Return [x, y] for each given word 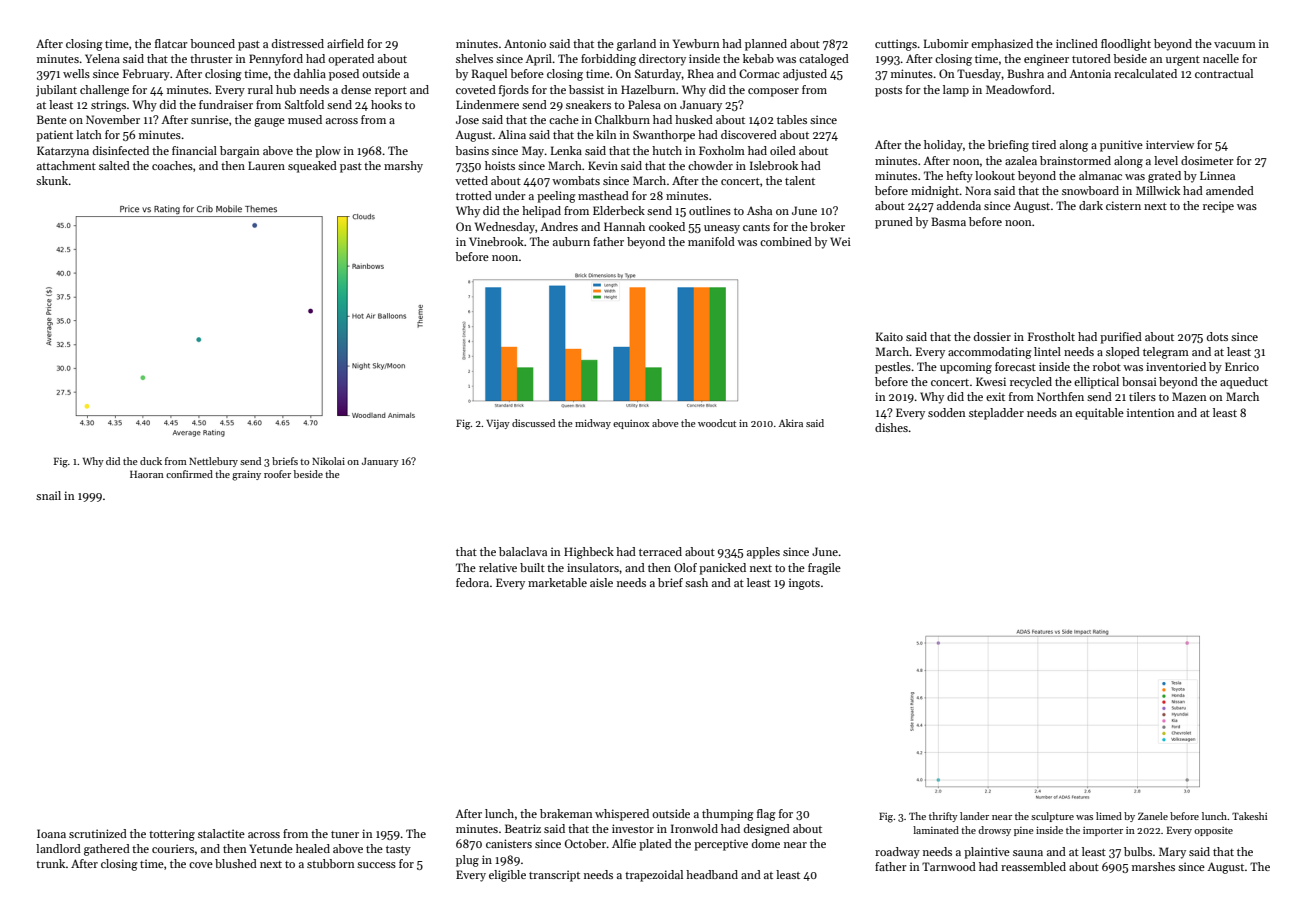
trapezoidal [654, 876]
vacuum [1235, 45]
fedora [472, 582]
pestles [893, 368]
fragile [824, 569]
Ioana [51, 833]
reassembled [1033, 866]
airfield [345, 43]
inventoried [1176, 366]
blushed [236, 863]
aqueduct [1244, 383]
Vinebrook [496, 241]
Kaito [889, 336]
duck [151, 461]
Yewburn [696, 43]
